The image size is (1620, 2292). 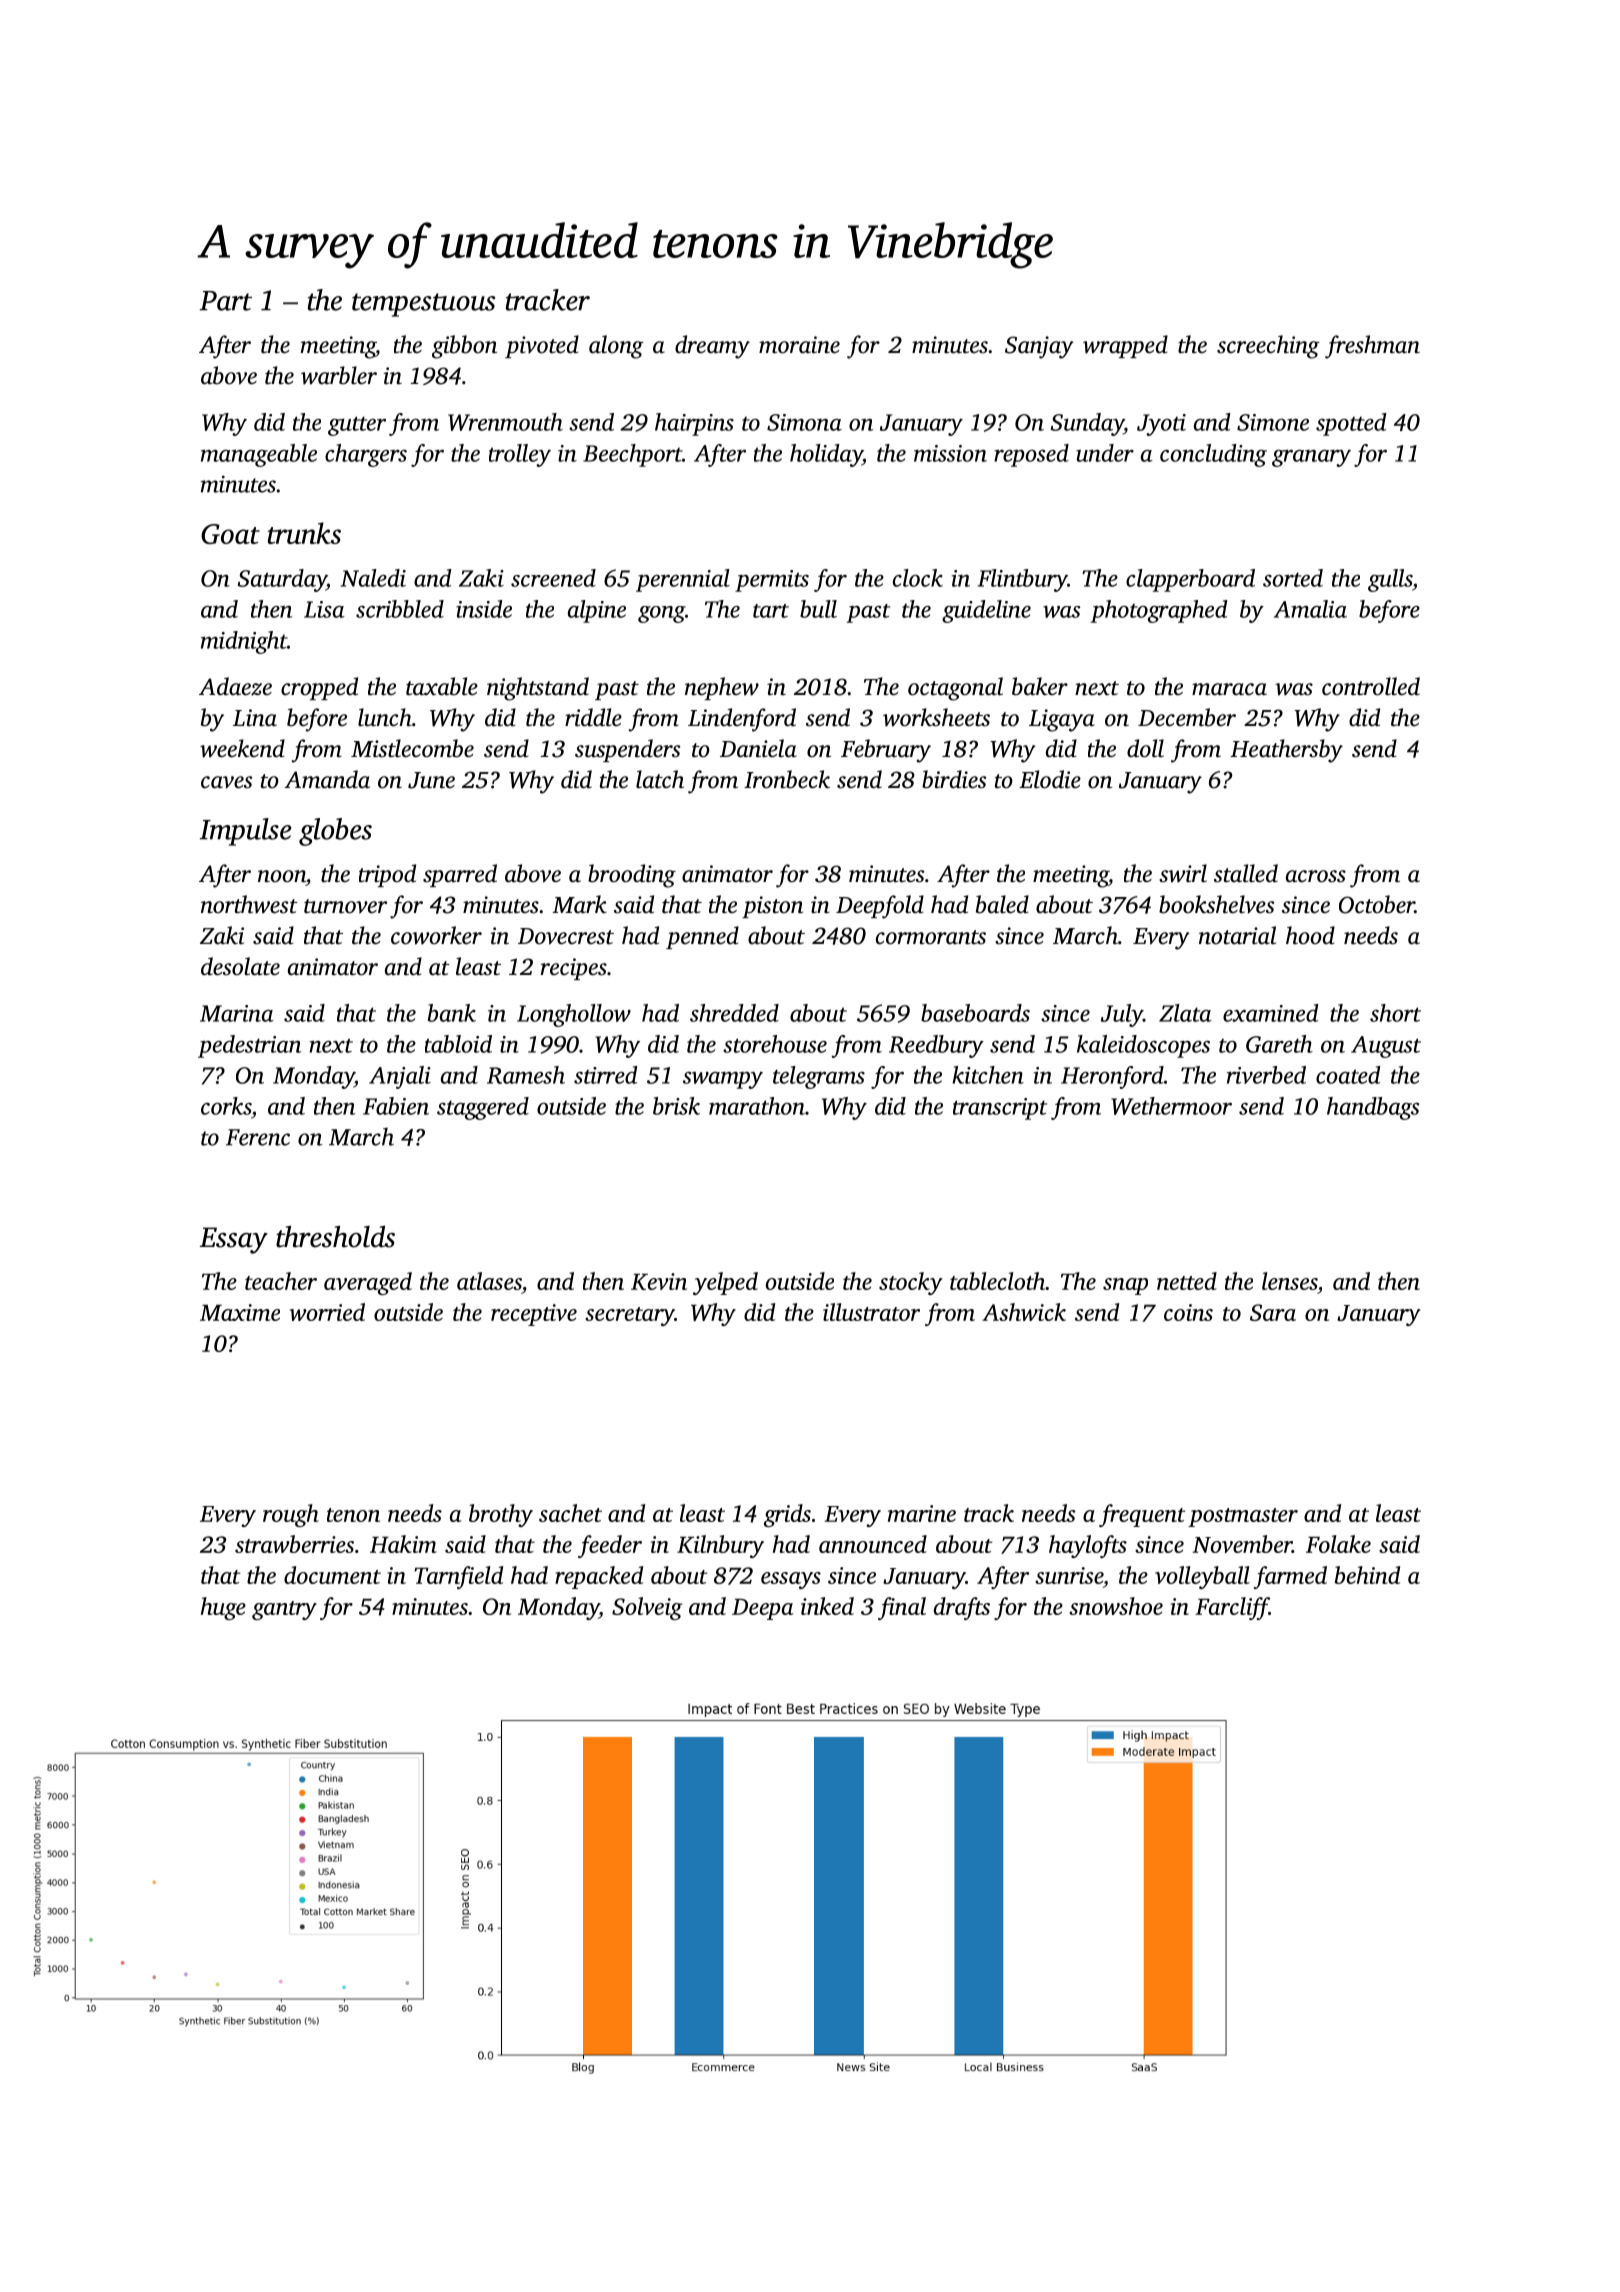 What do you see at coordinates (1371, 686) in the image?
I see `controlled` at bounding box center [1371, 686].
